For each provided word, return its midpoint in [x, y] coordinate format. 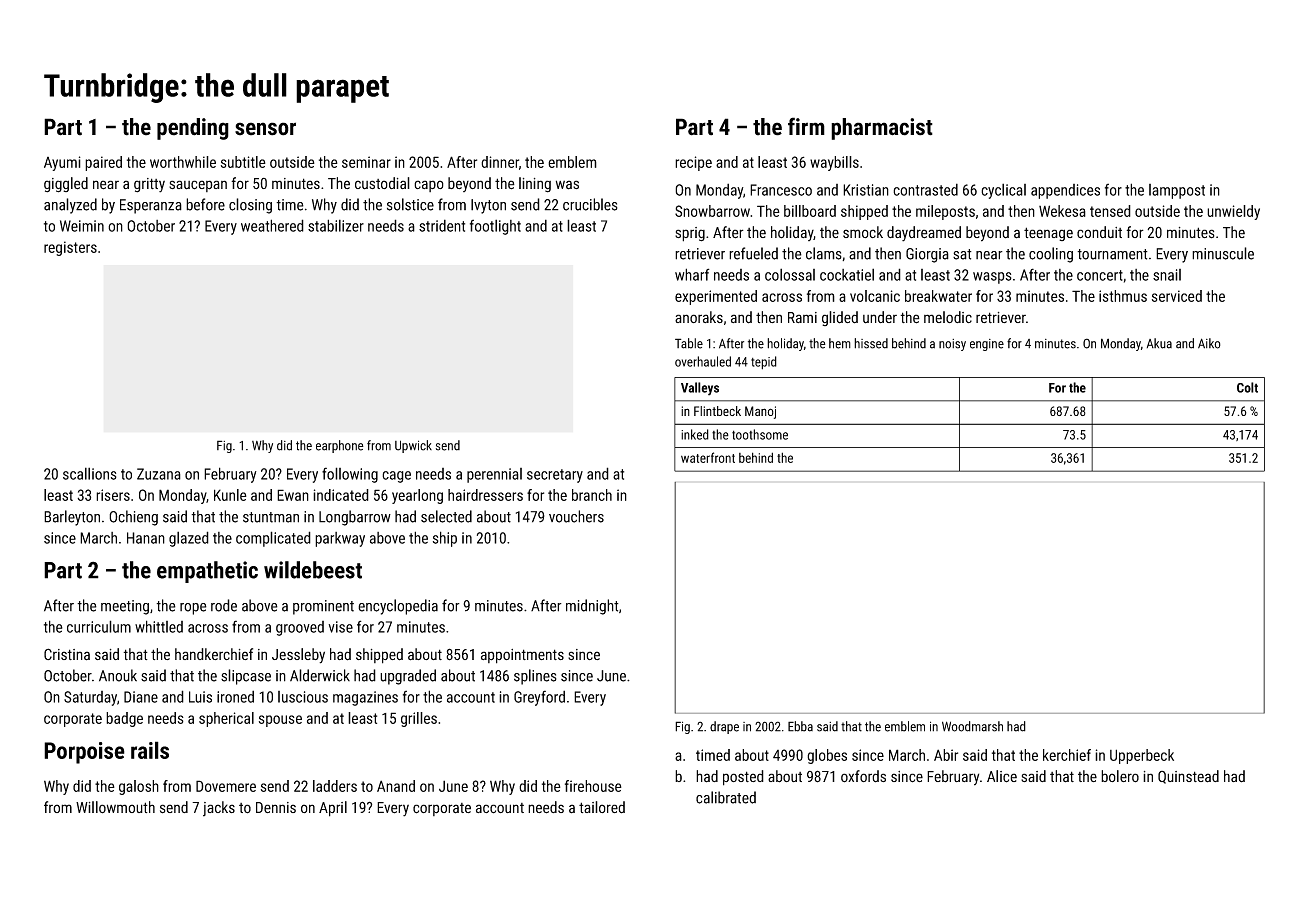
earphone [340, 446]
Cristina [67, 654]
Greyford [539, 698]
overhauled [703, 361]
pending [193, 129]
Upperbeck [1142, 756]
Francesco [781, 190]
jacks [219, 809]
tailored [602, 807]
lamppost [1177, 191]
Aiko [1209, 343]
